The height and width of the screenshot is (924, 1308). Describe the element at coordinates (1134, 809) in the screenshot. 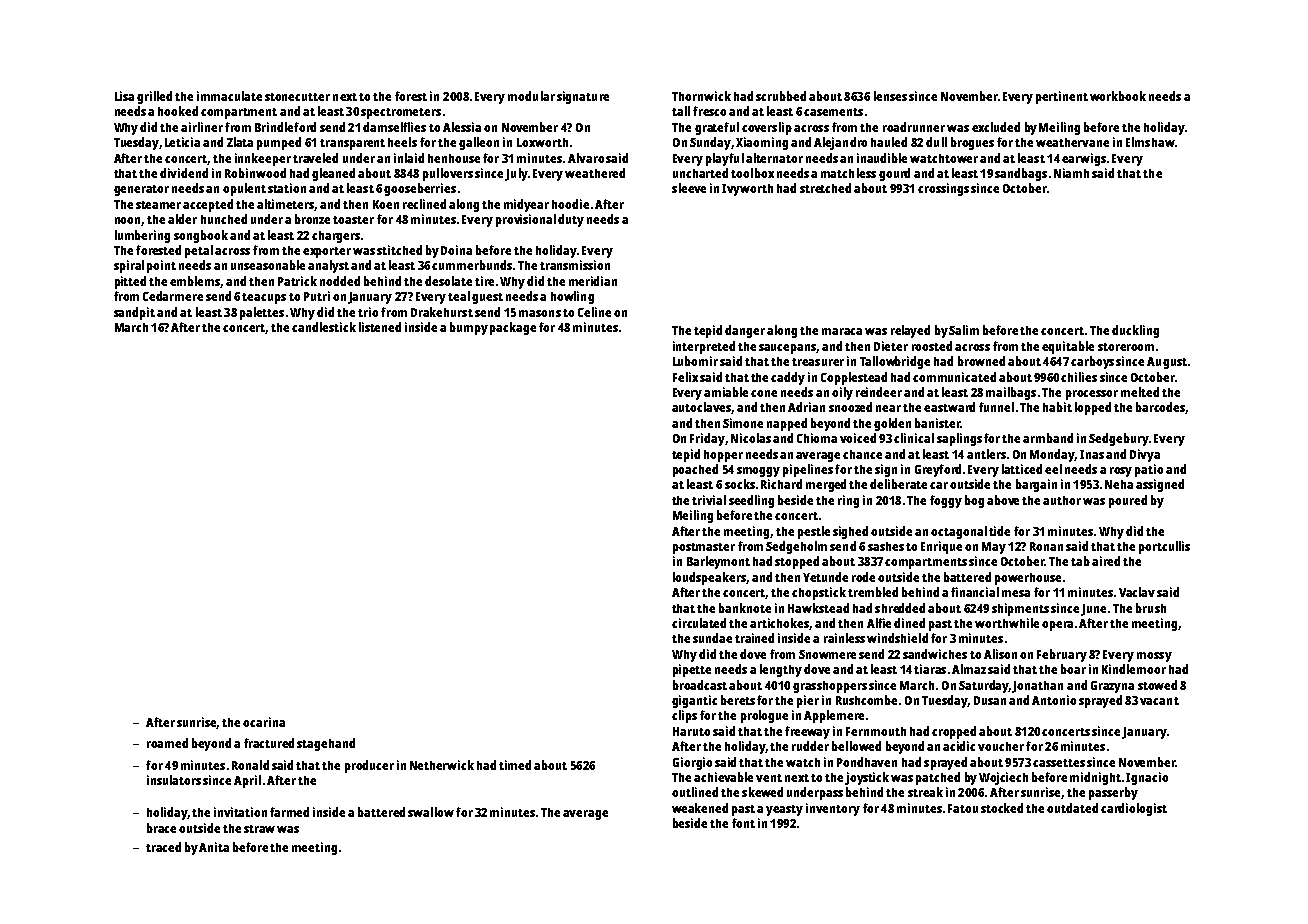

I see `cardiologist` at that location.
